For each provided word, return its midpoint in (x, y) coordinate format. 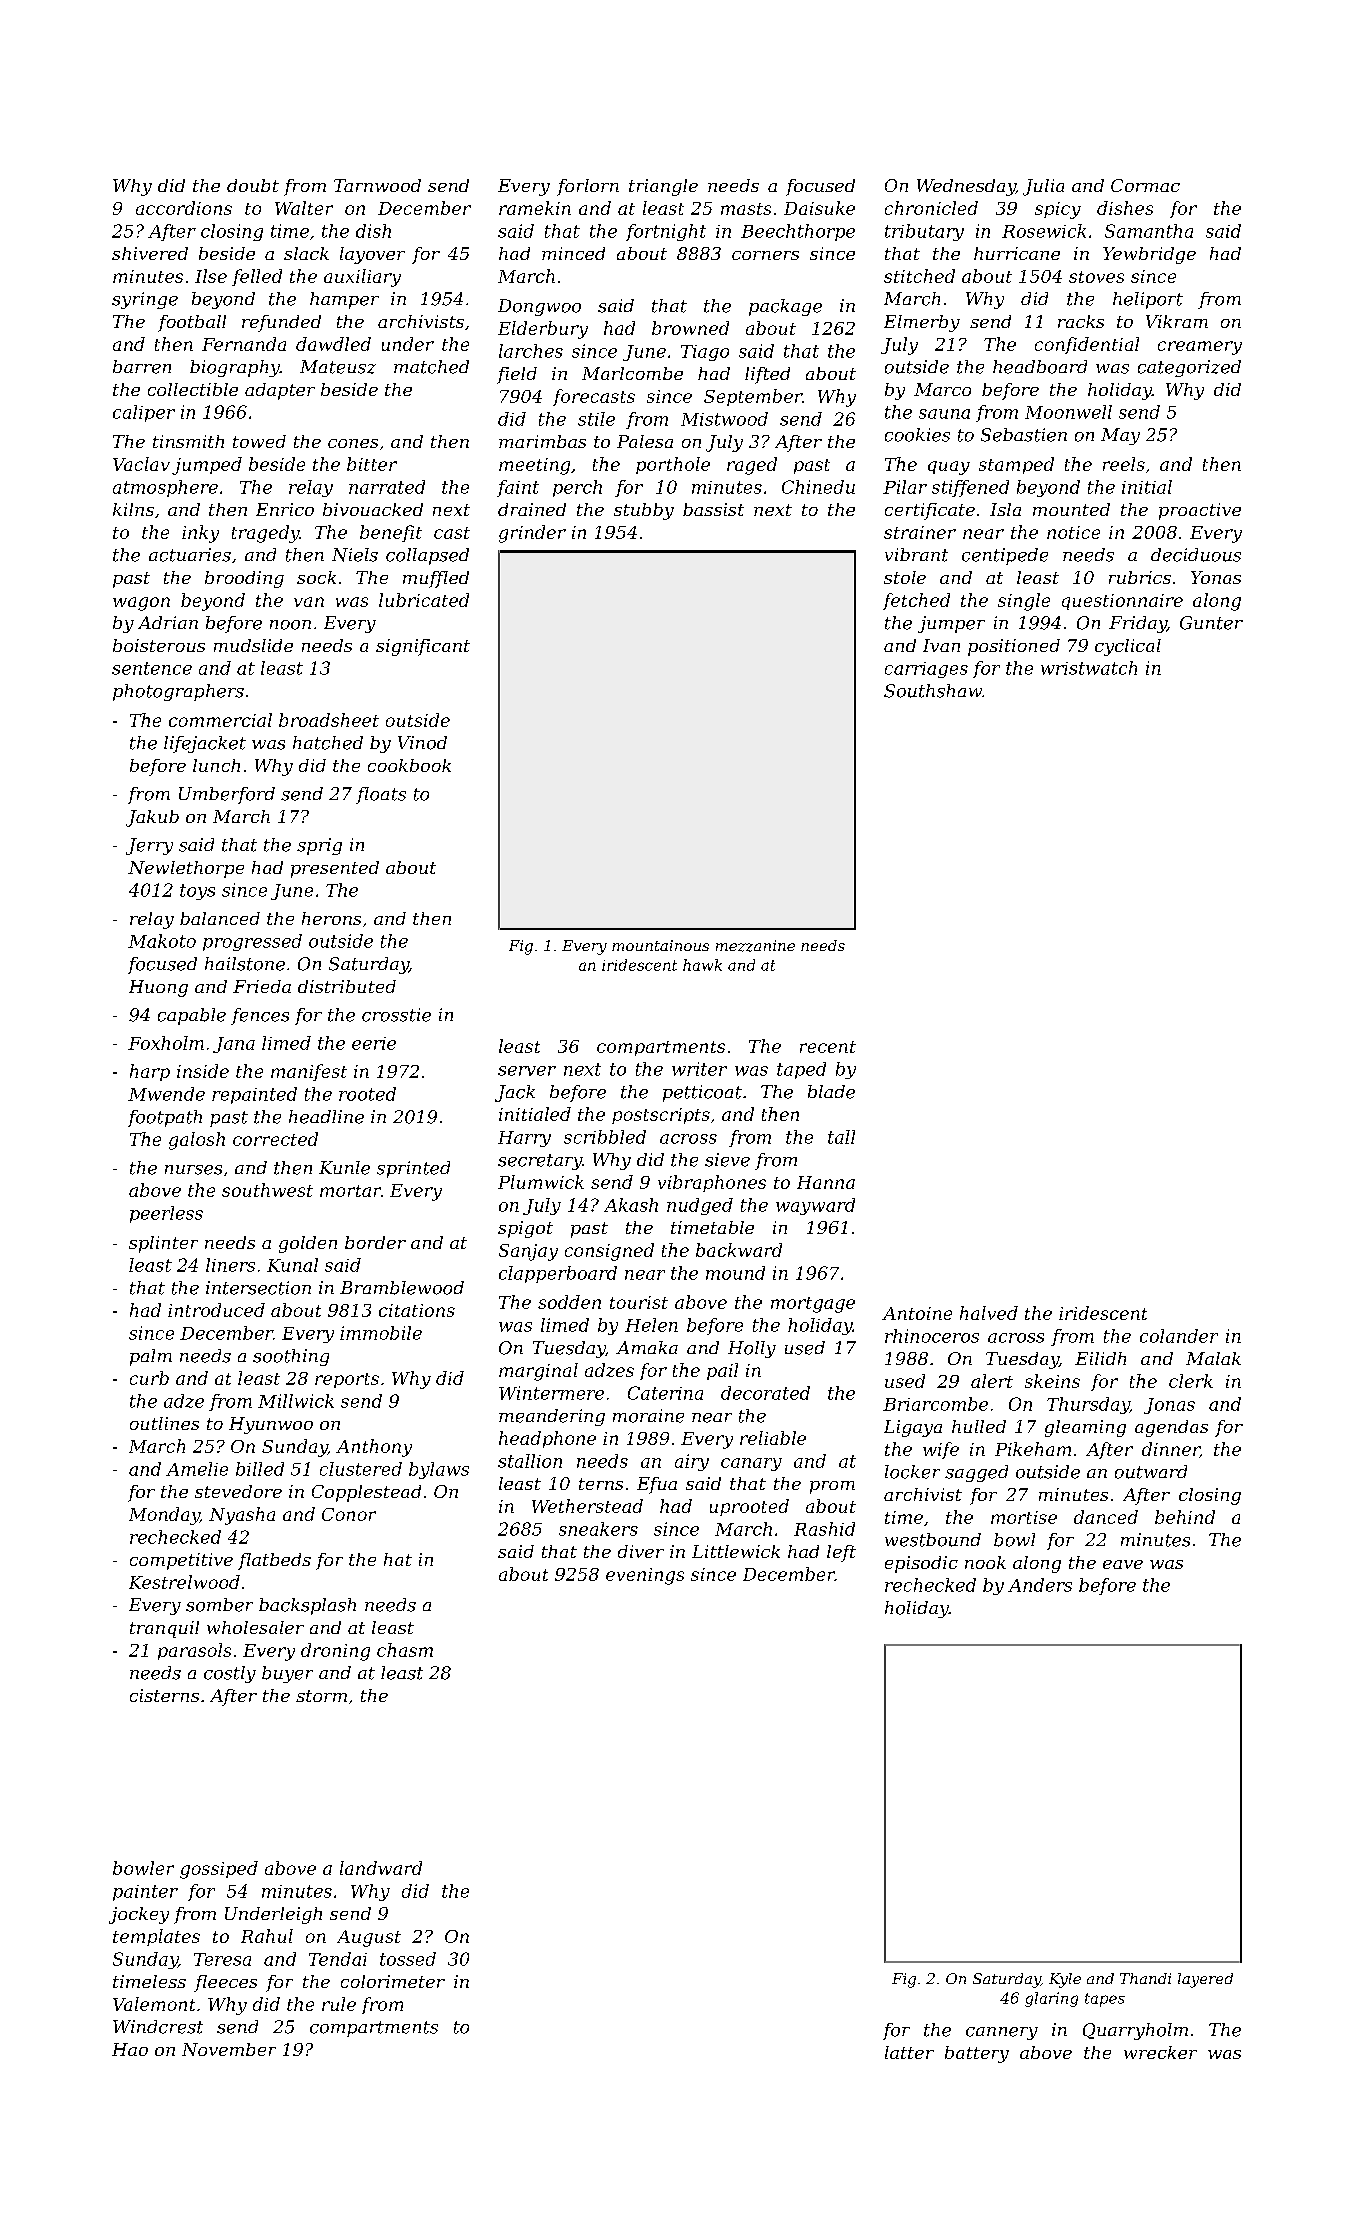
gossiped (219, 1870)
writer (699, 1069)
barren (142, 367)
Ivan (941, 645)
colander (1179, 1336)
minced (573, 253)
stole (905, 577)
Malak (1213, 1358)
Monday (164, 1516)
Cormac (1145, 185)
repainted (254, 1095)
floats (381, 795)
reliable (773, 1438)
